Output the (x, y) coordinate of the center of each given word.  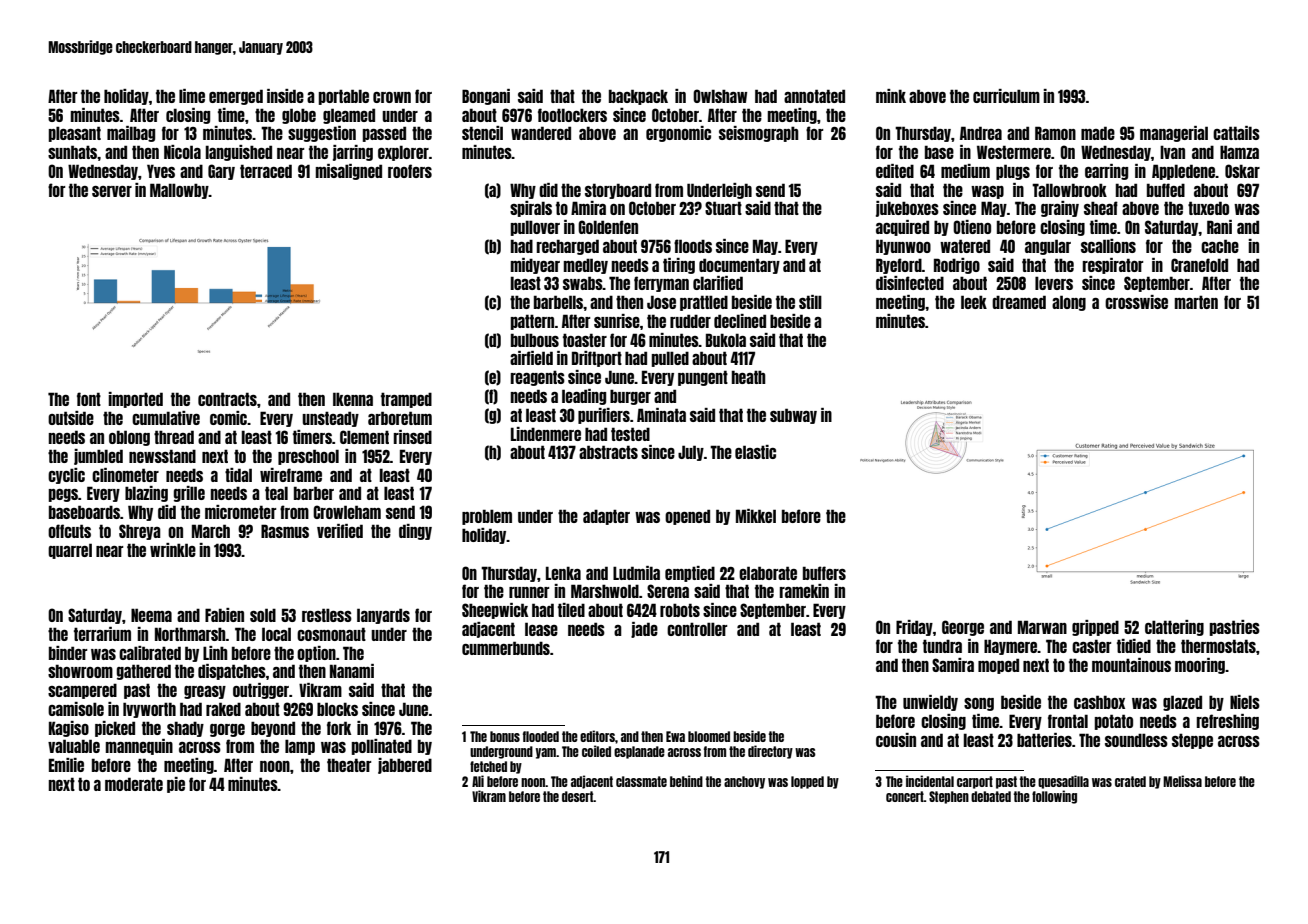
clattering (1174, 628)
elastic (755, 452)
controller (697, 629)
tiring (679, 266)
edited (895, 171)
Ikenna (353, 399)
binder (68, 653)
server (112, 191)
